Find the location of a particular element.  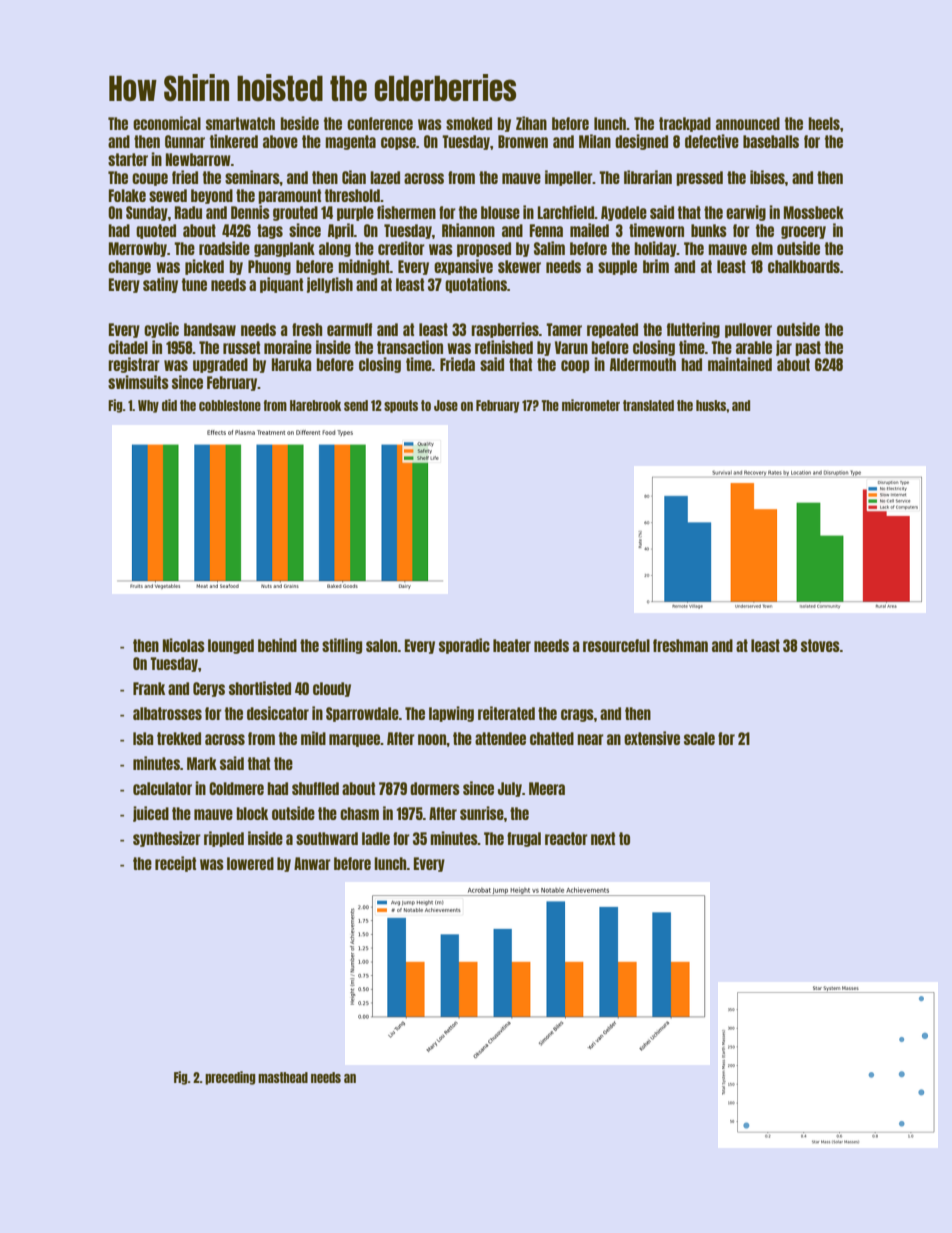

beside is located at coordinates (300, 123).
